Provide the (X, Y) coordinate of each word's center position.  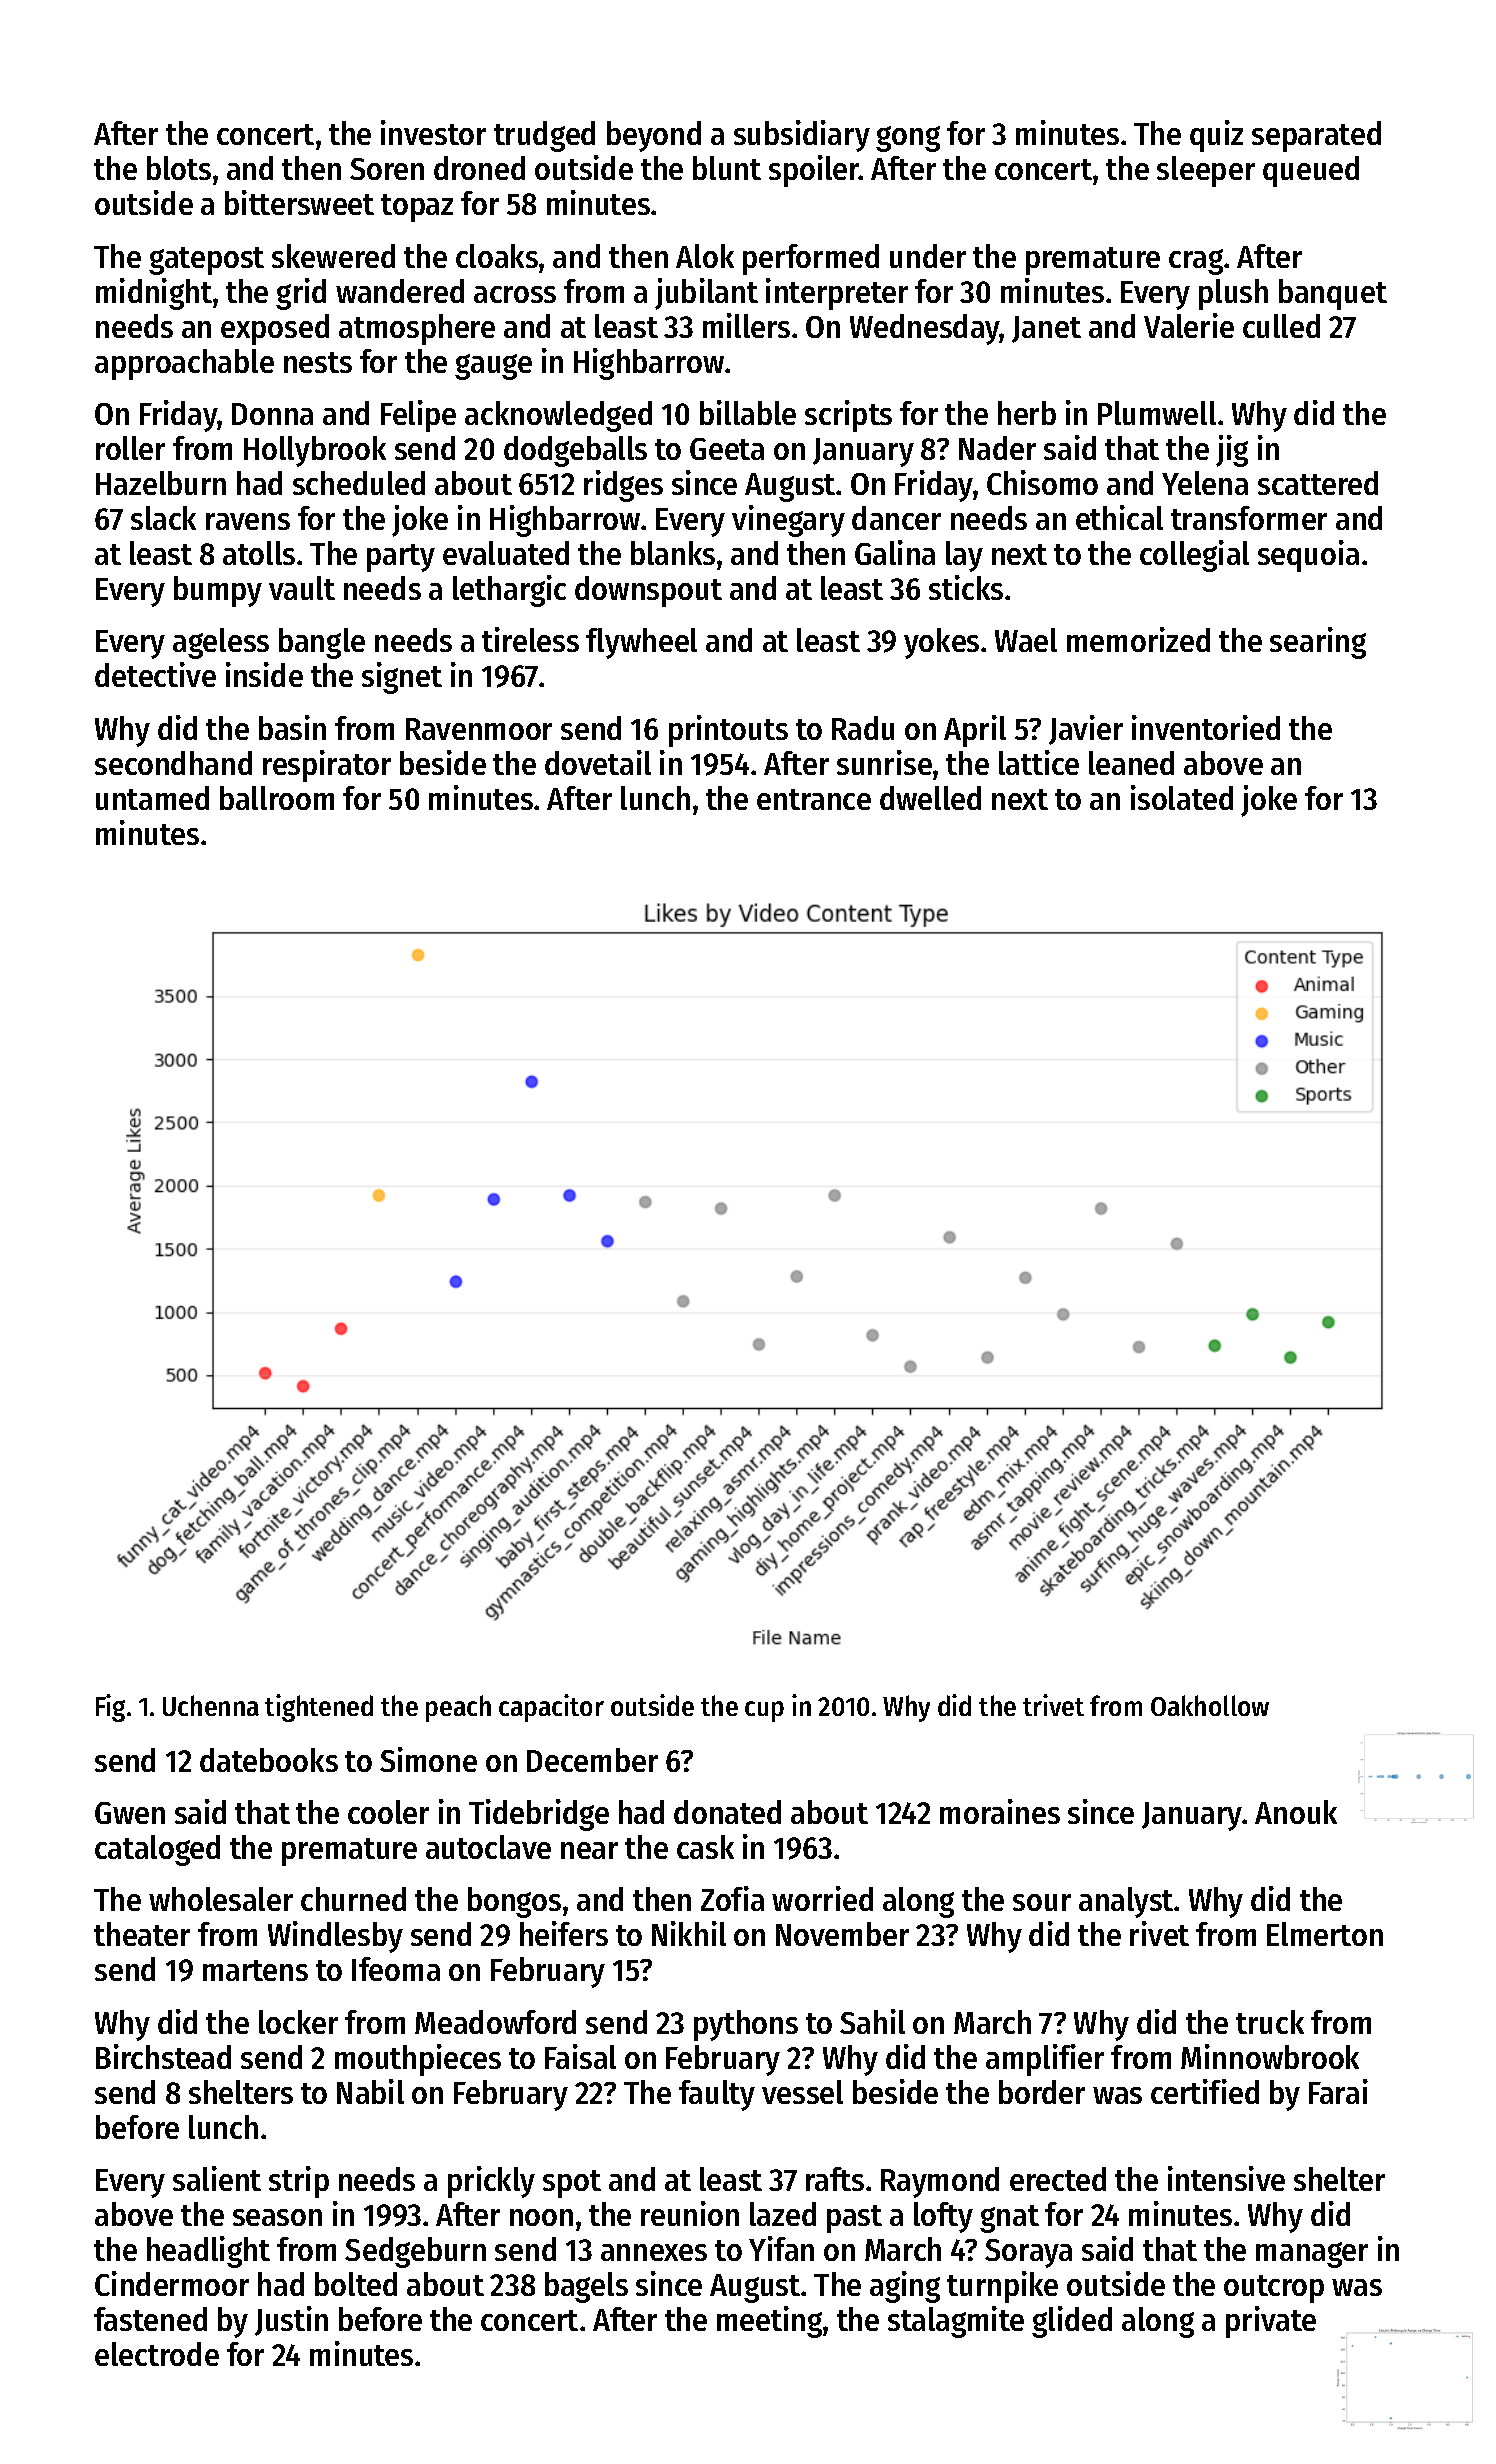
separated (1316, 136)
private (1271, 2322)
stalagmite (956, 2322)
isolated (1182, 797)
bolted (356, 2284)
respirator (327, 766)
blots (179, 168)
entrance (814, 799)
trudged (544, 136)
